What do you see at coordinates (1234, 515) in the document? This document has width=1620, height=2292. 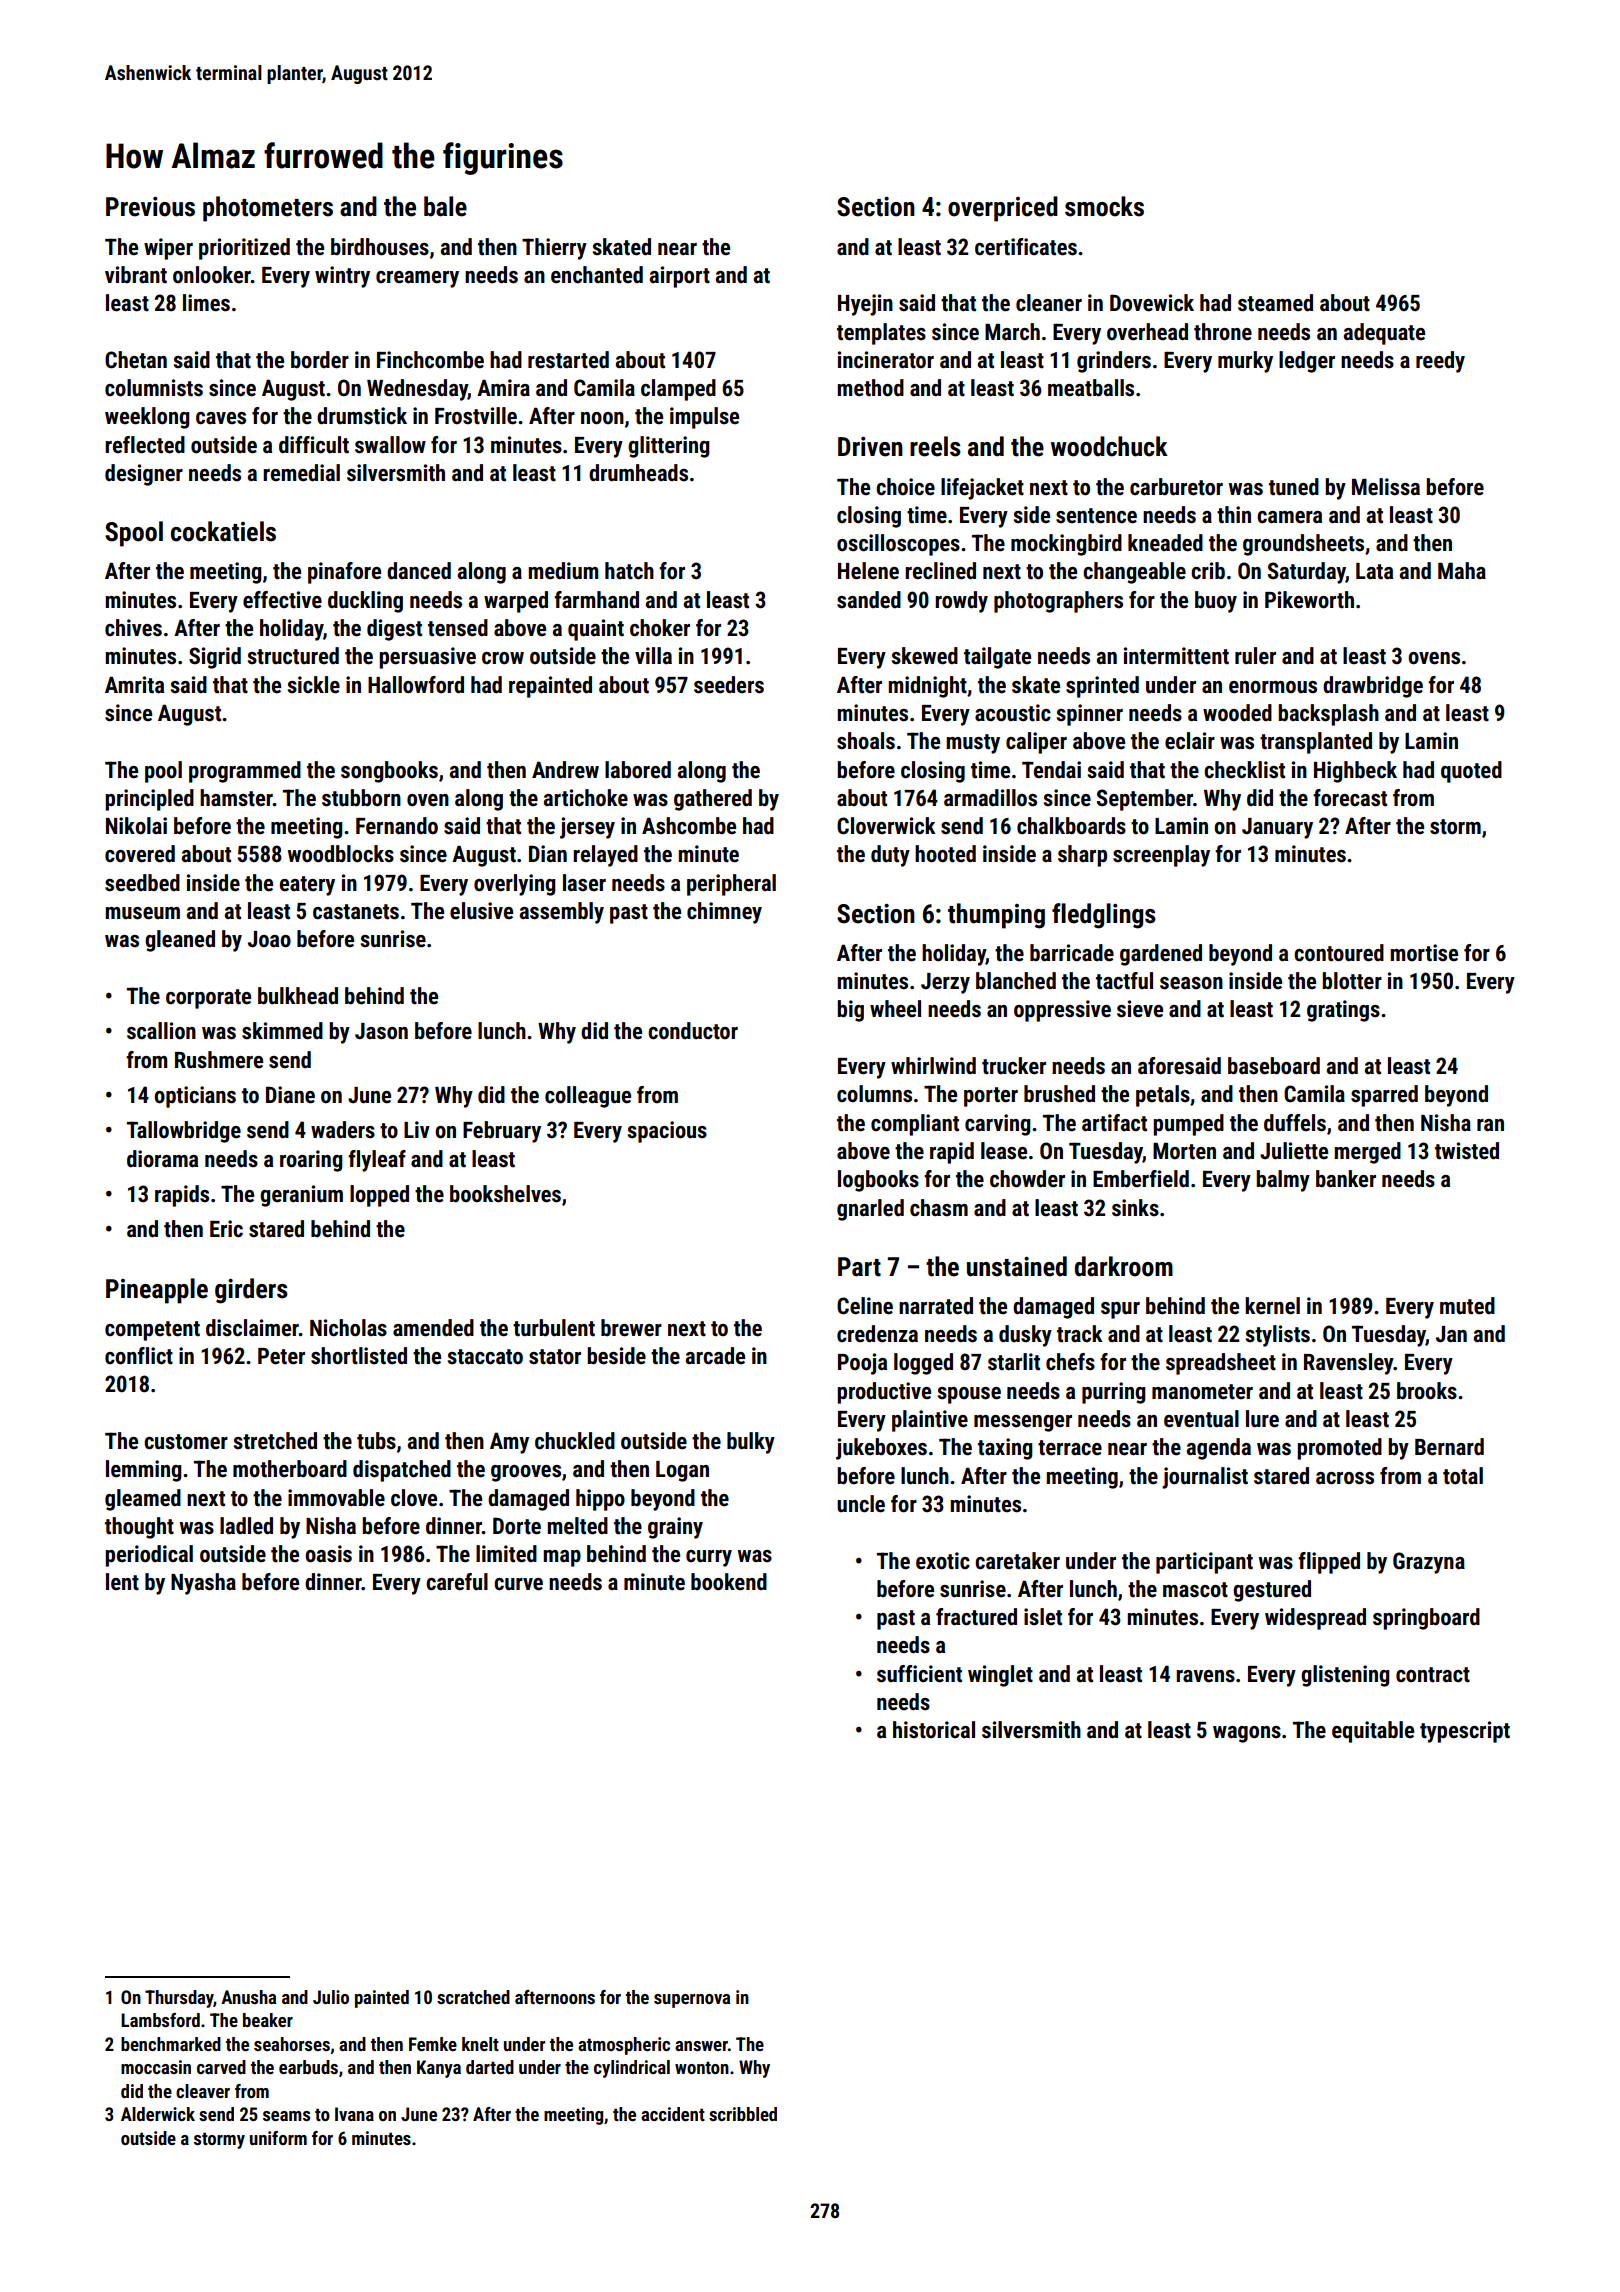 I see `thin` at bounding box center [1234, 515].
